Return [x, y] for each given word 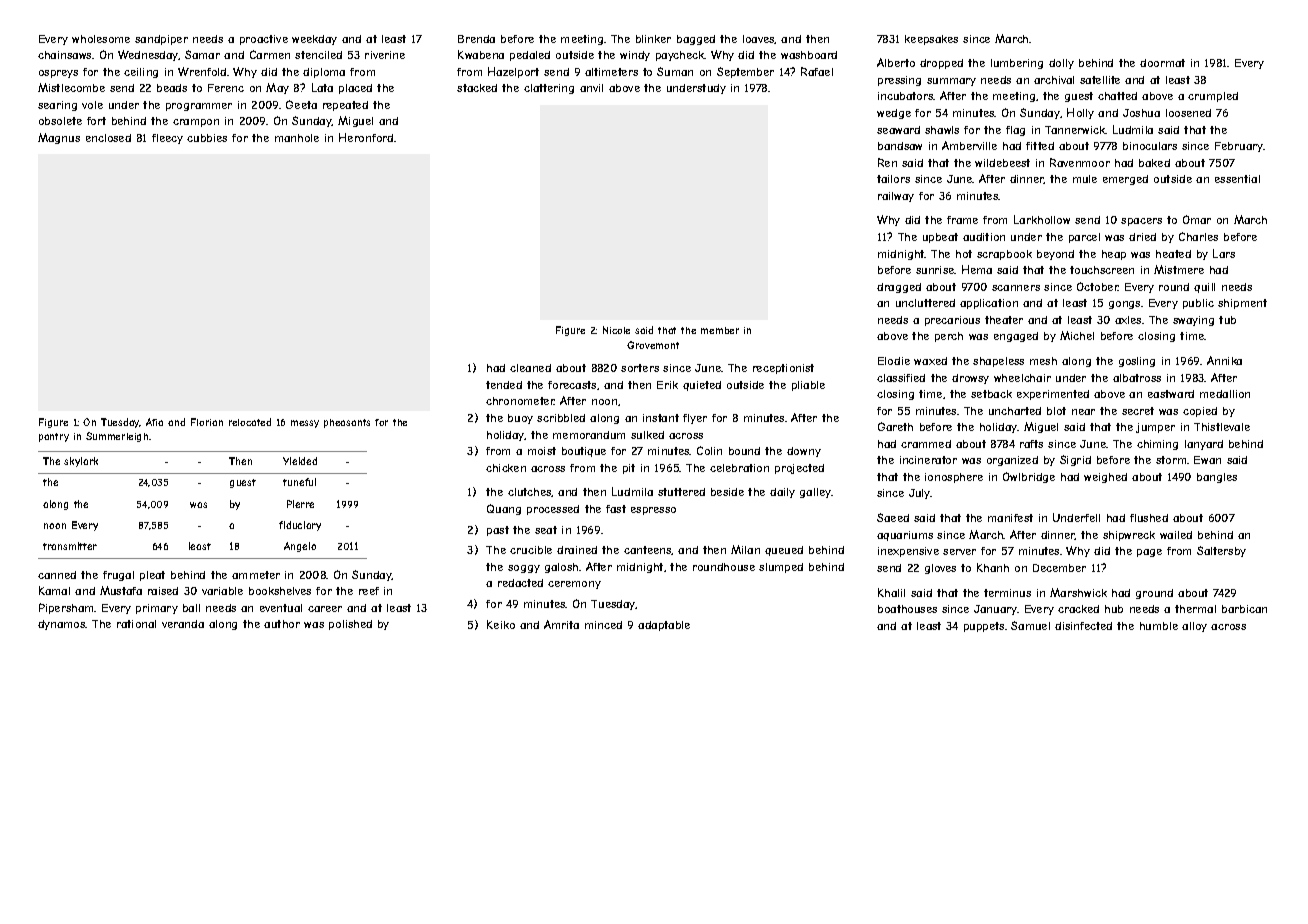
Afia [154, 422]
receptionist [783, 369]
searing [57, 106]
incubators [906, 96]
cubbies [207, 138]
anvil [591, 88]
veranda [183, 624]
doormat [1162, 63]
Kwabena [481, 54]
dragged [899, 288]
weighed [1105, 478]
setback [991, 394]
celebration [739, 468]
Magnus [59, 138]
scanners [1016, 288]
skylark [81, 462]
